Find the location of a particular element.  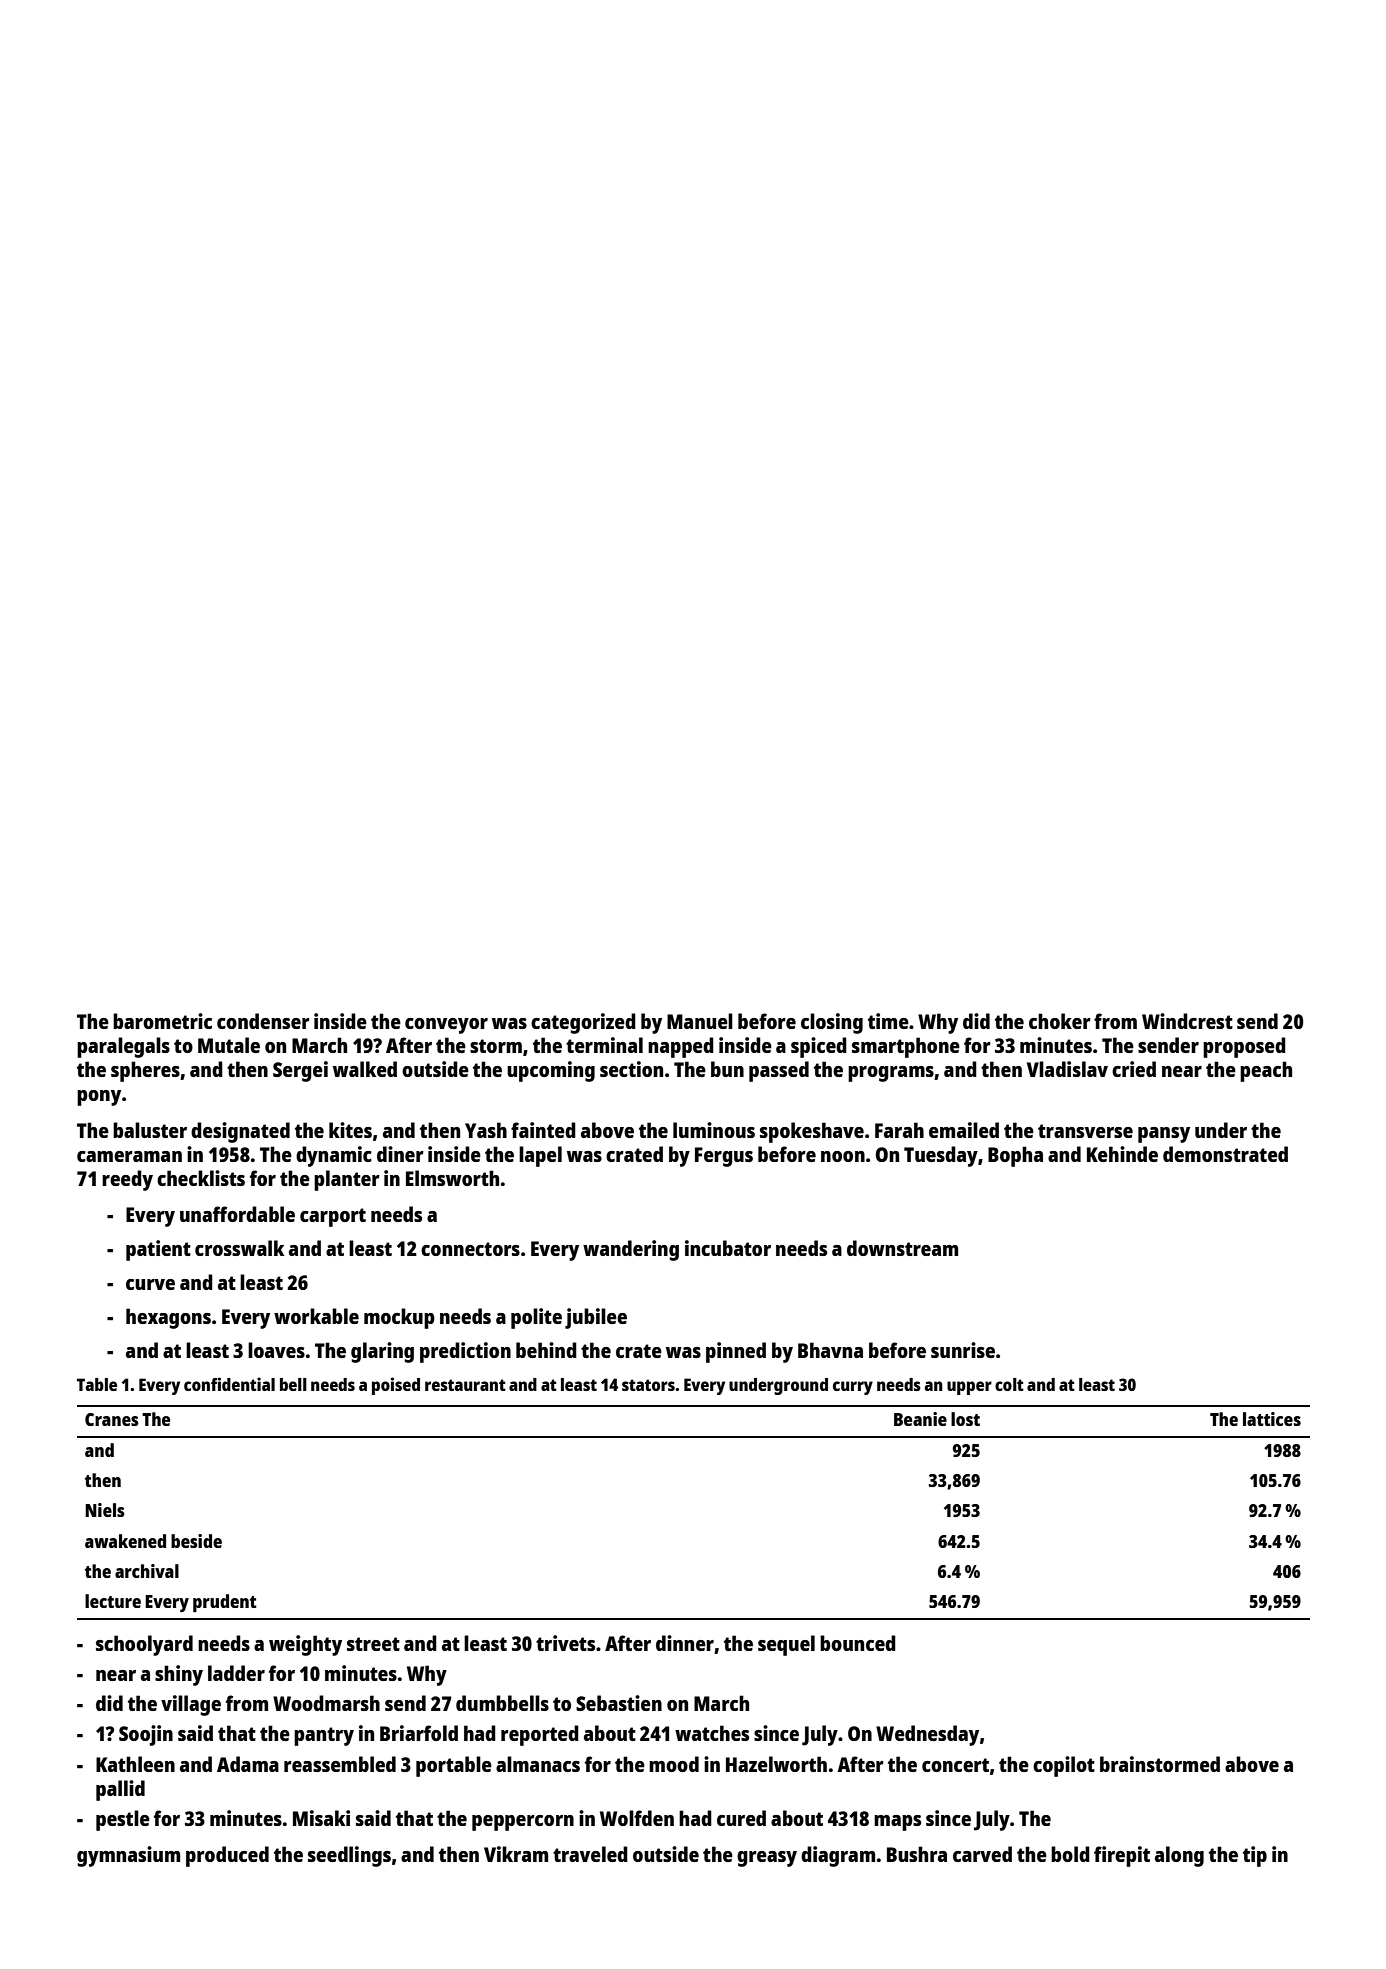

diagram is located at coordinates (838, 1856).
